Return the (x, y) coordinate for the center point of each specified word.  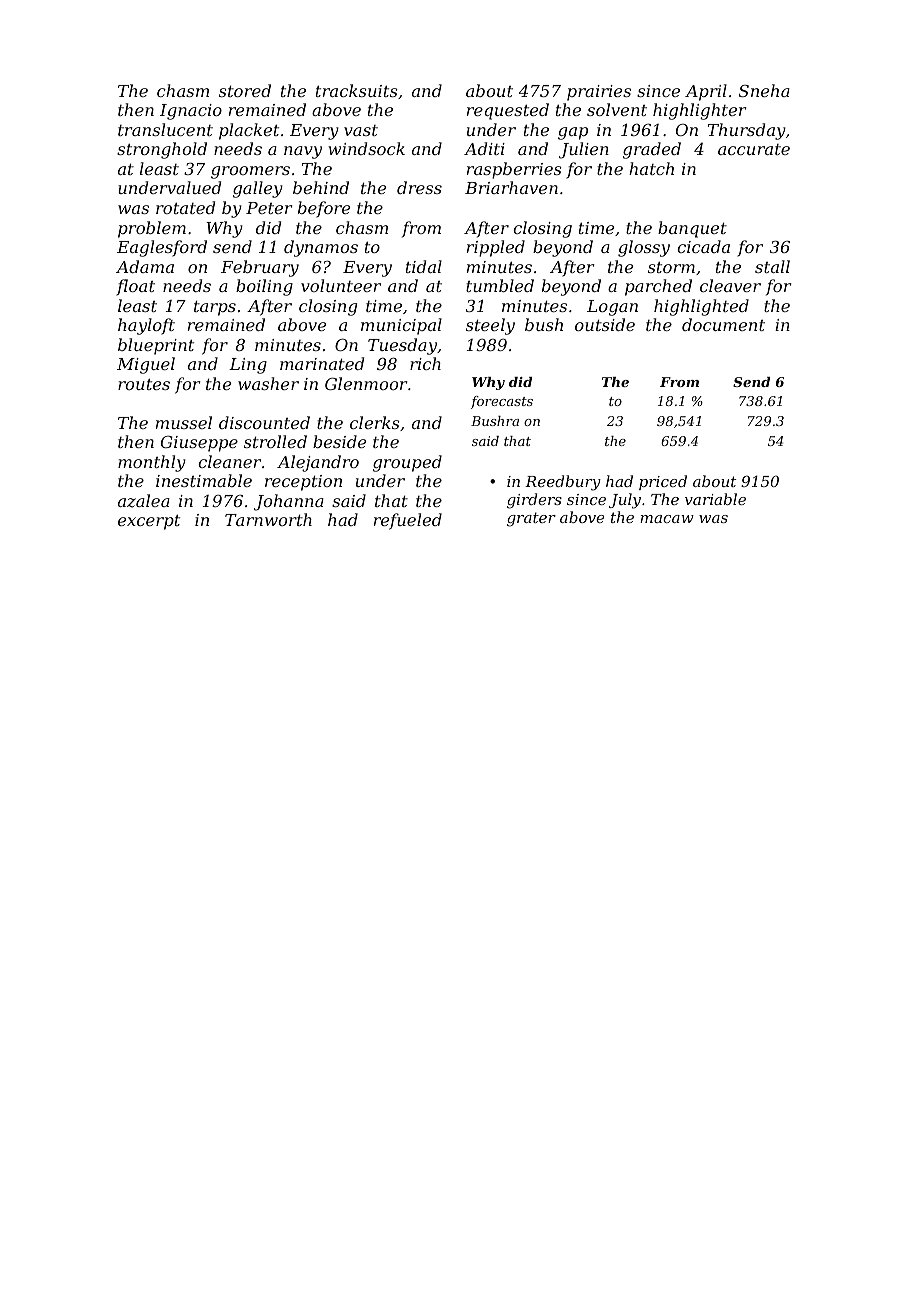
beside (339, 441)
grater (531, 519)
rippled (496, 248)
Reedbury (563, 483)
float (135, 287)
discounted (264, 422)
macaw (667, 519)
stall (772, 266)
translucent (165, 129)
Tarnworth (268, 519)
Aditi (484, 148)
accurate (754, 149)
